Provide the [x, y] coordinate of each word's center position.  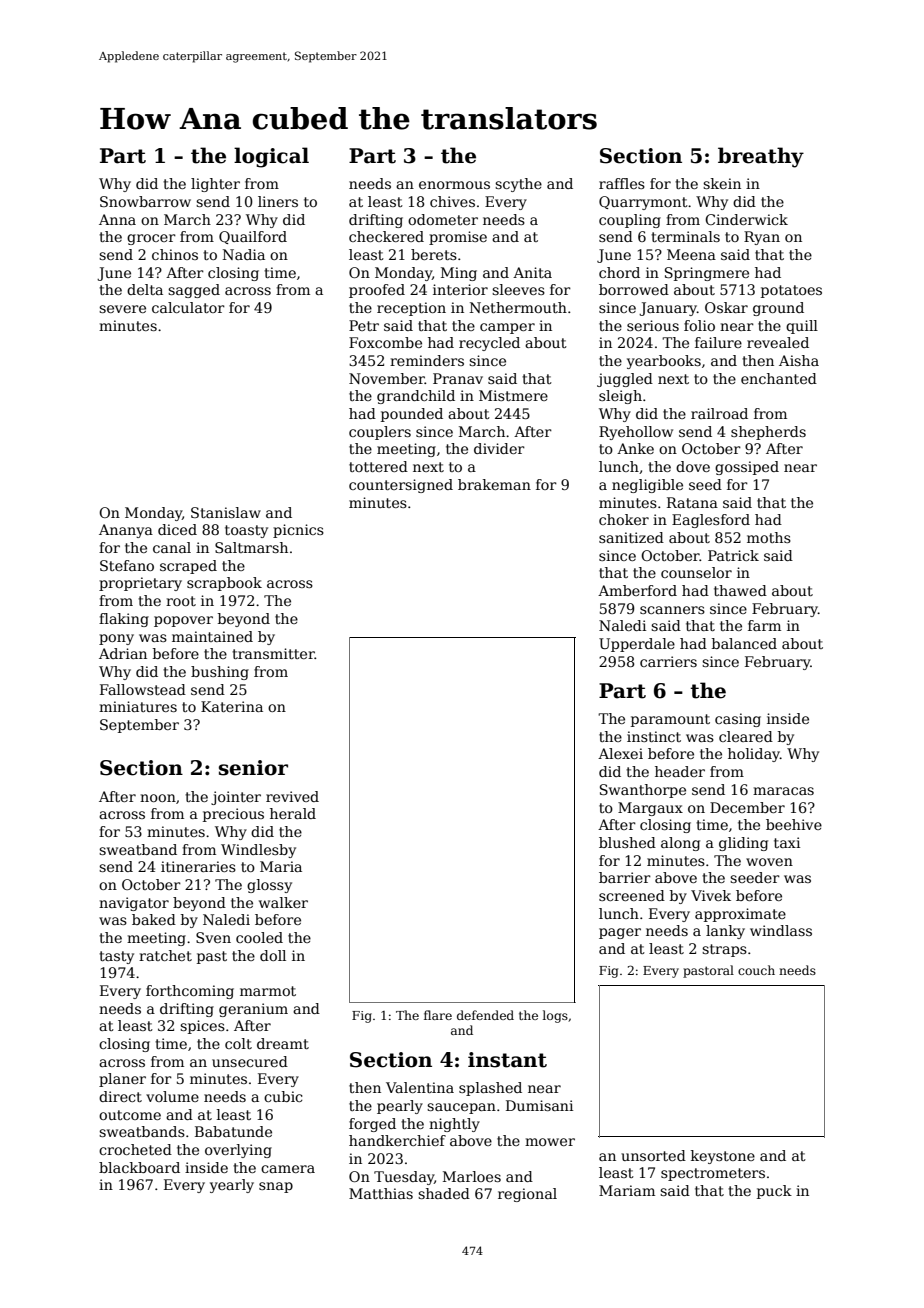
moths [769, 537]
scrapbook [224, 584]
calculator [188, 307]
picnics [298, 531]
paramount [670, 720]
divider [499, 448]
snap [276, 1187]
